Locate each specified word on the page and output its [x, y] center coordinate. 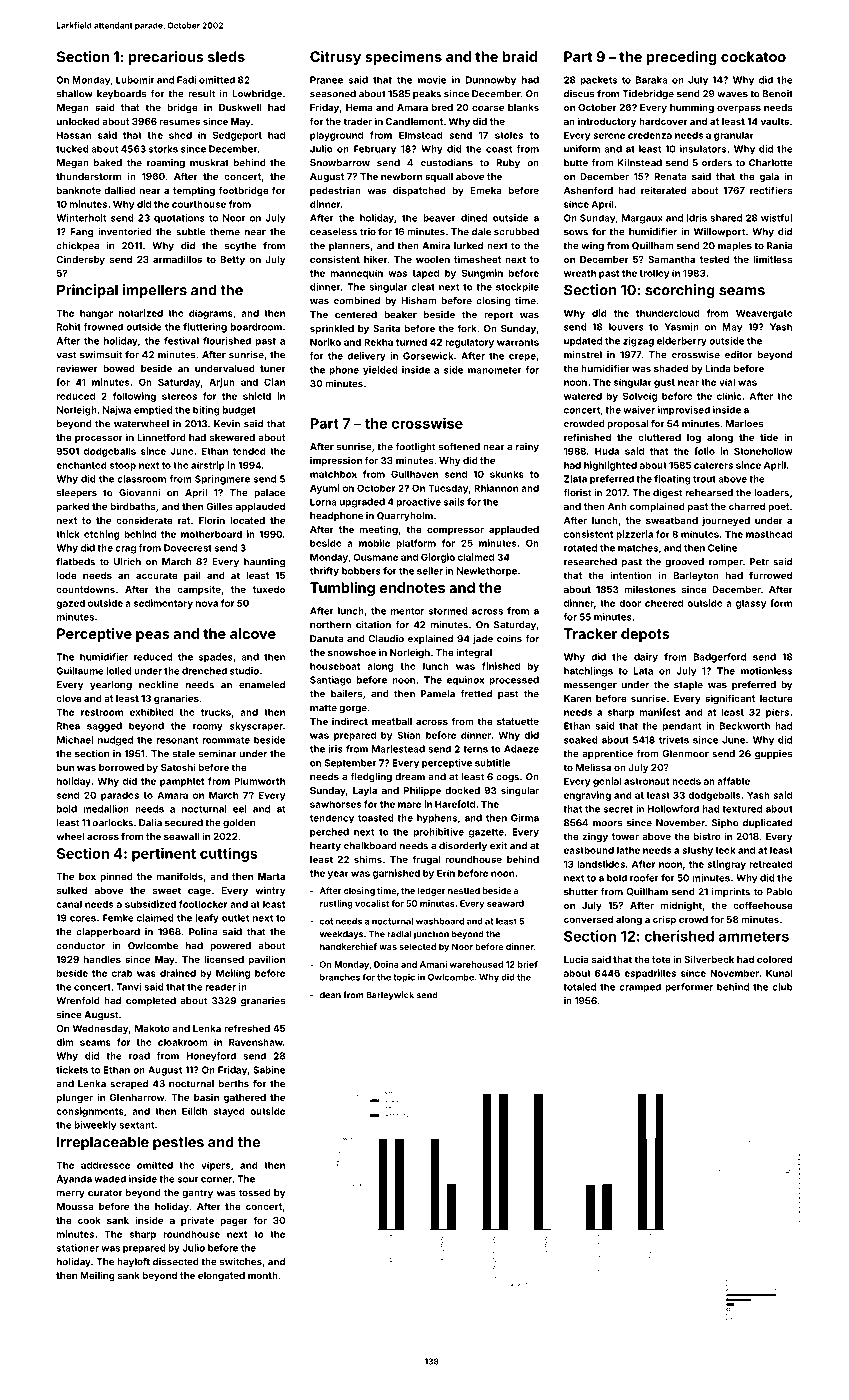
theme [225, 232]
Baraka [651, 80]
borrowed [121, 767]
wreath [580, 273]
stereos [179, 396]
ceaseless [333, 232]
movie [432, 80]
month [263, 1275]
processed [514, 681]
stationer [78, 1248]
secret [618, 809]
